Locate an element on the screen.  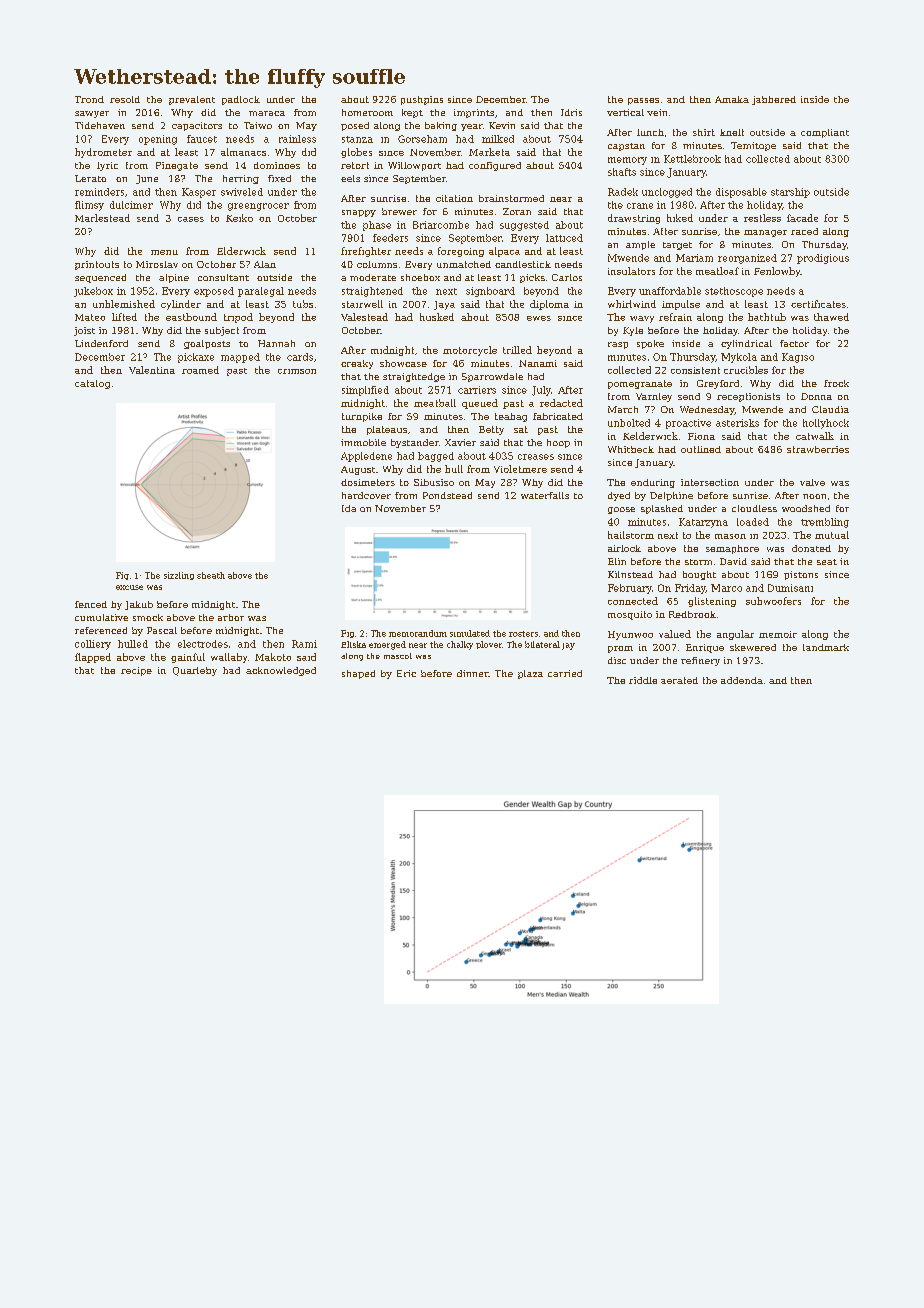
jabbered is located at coordinates (774, 100).
